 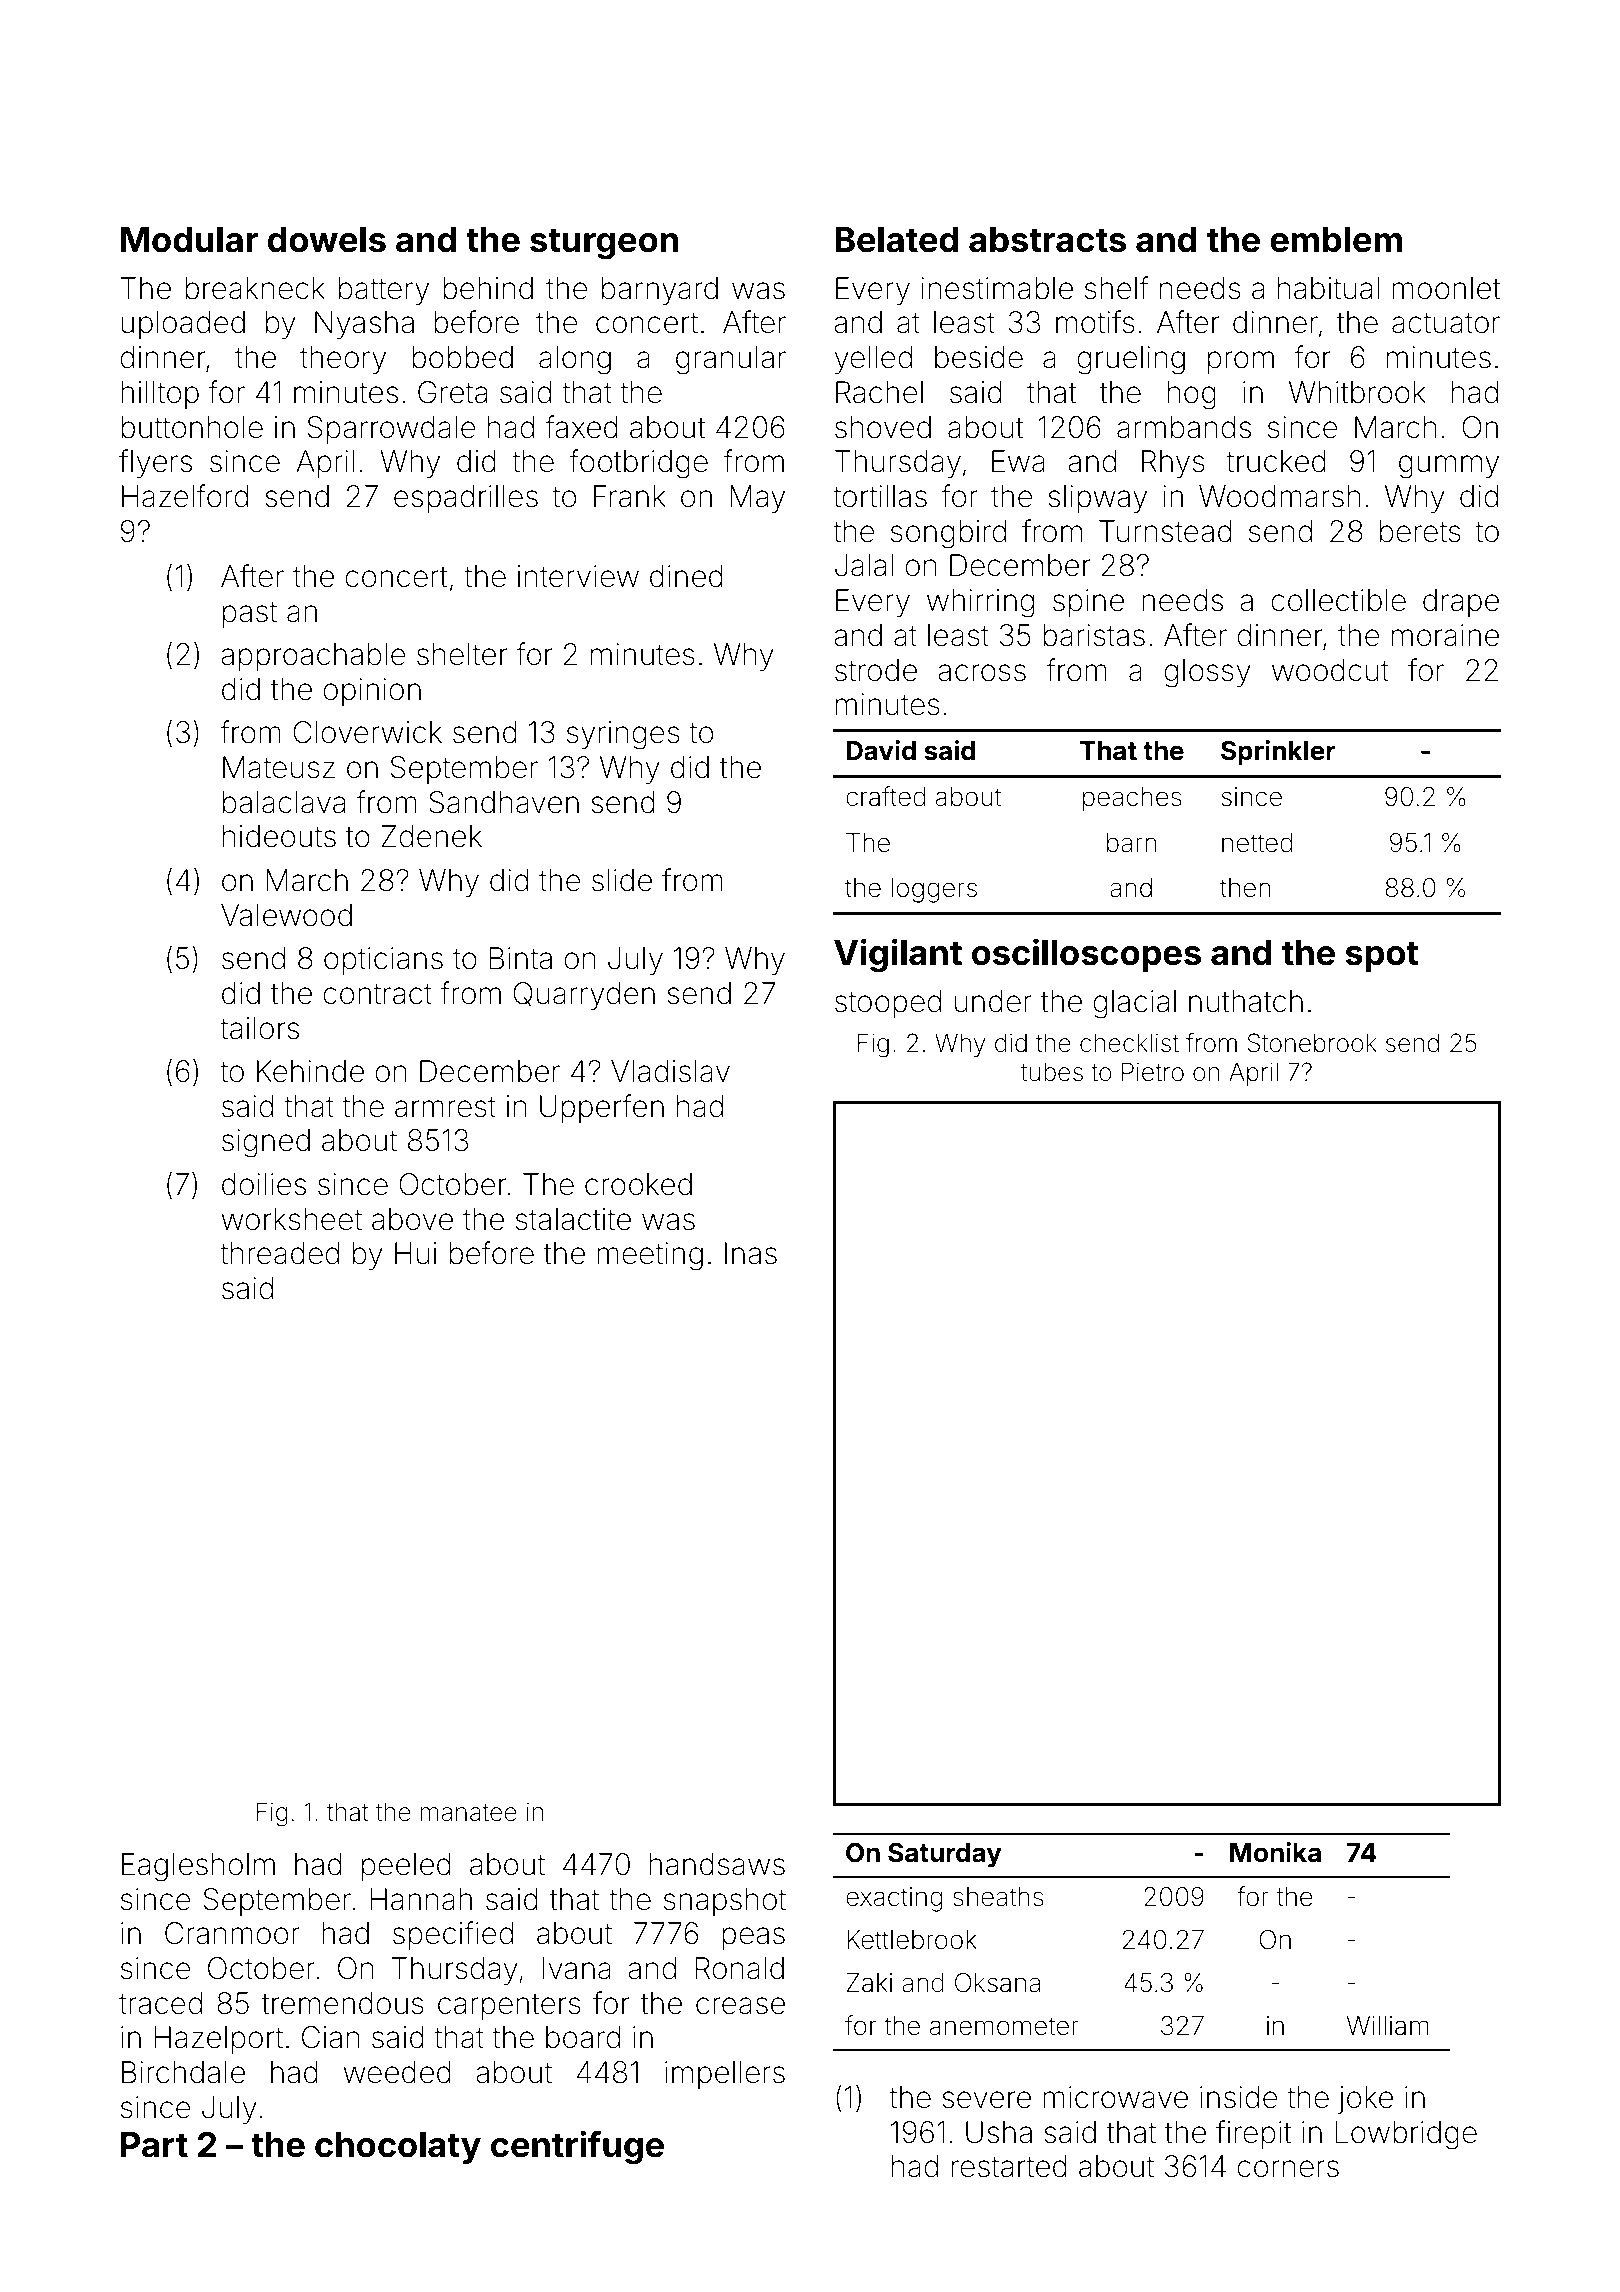 I want to click on behind, so click(x=488, y=288).
